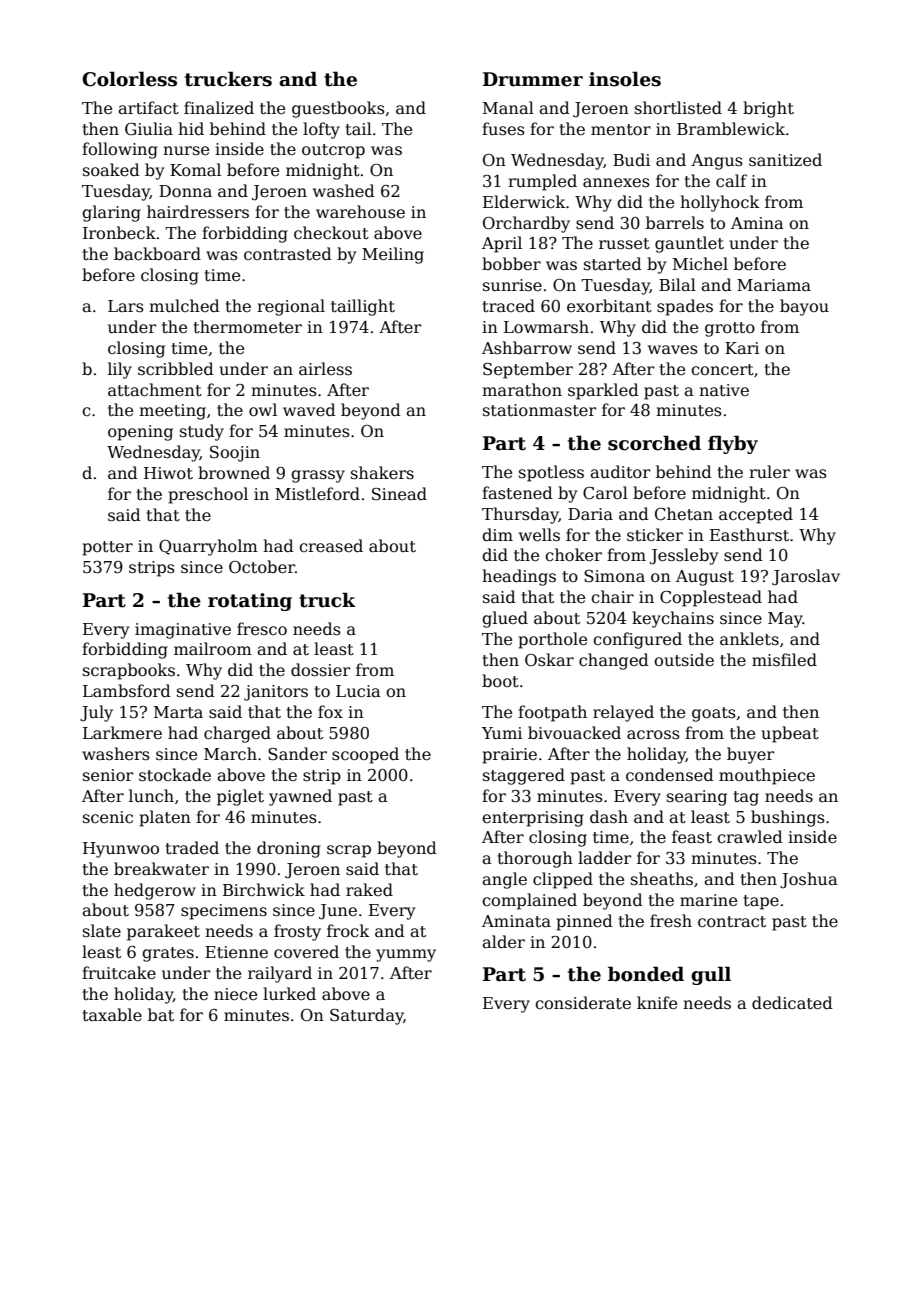 The width and height of the page is (924, 1308). Describe the element at coordinates (784, 660) in the page. I see `misfiled` at that location.
